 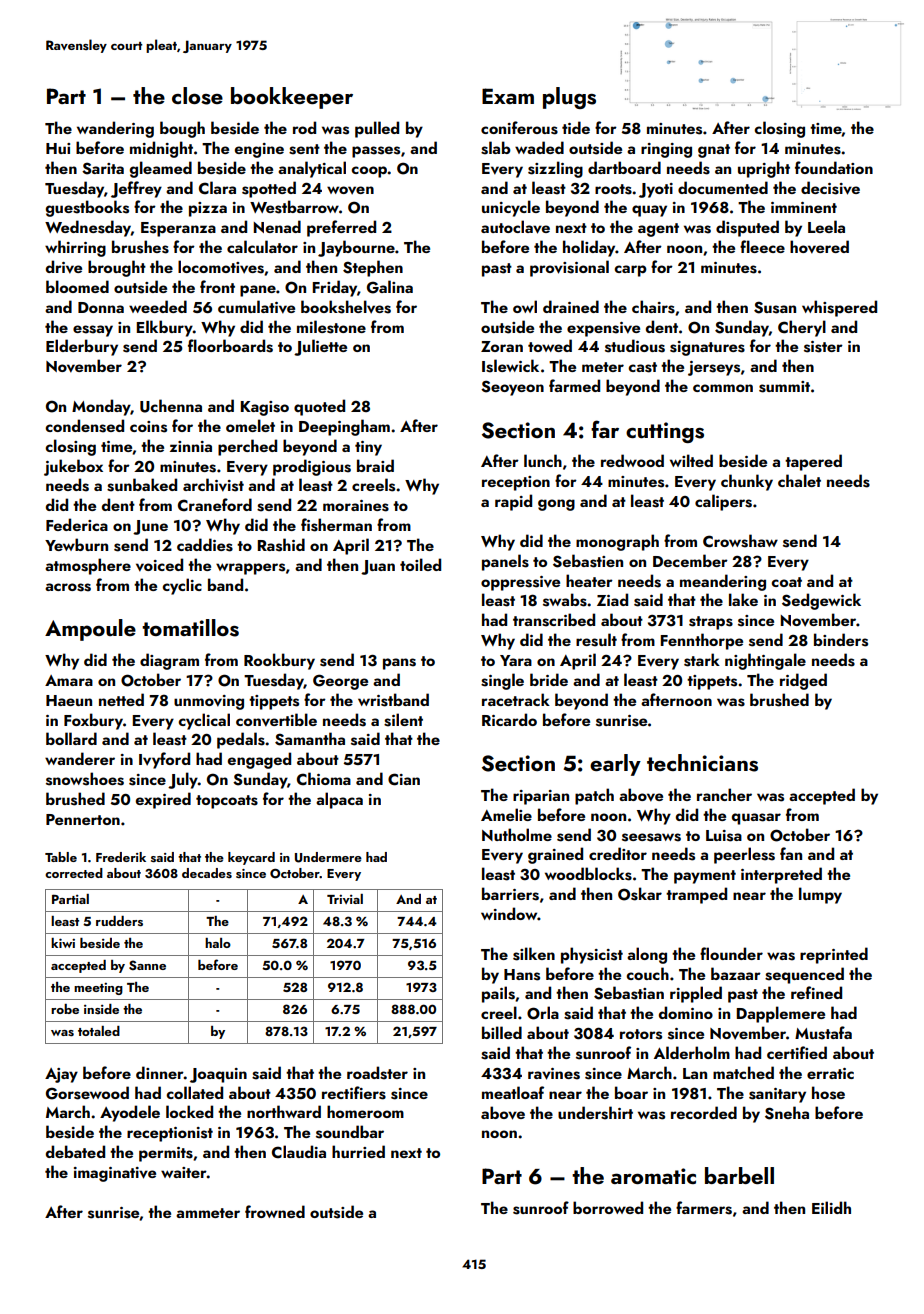 I want to click on decades, so click(x=207, y=873).
